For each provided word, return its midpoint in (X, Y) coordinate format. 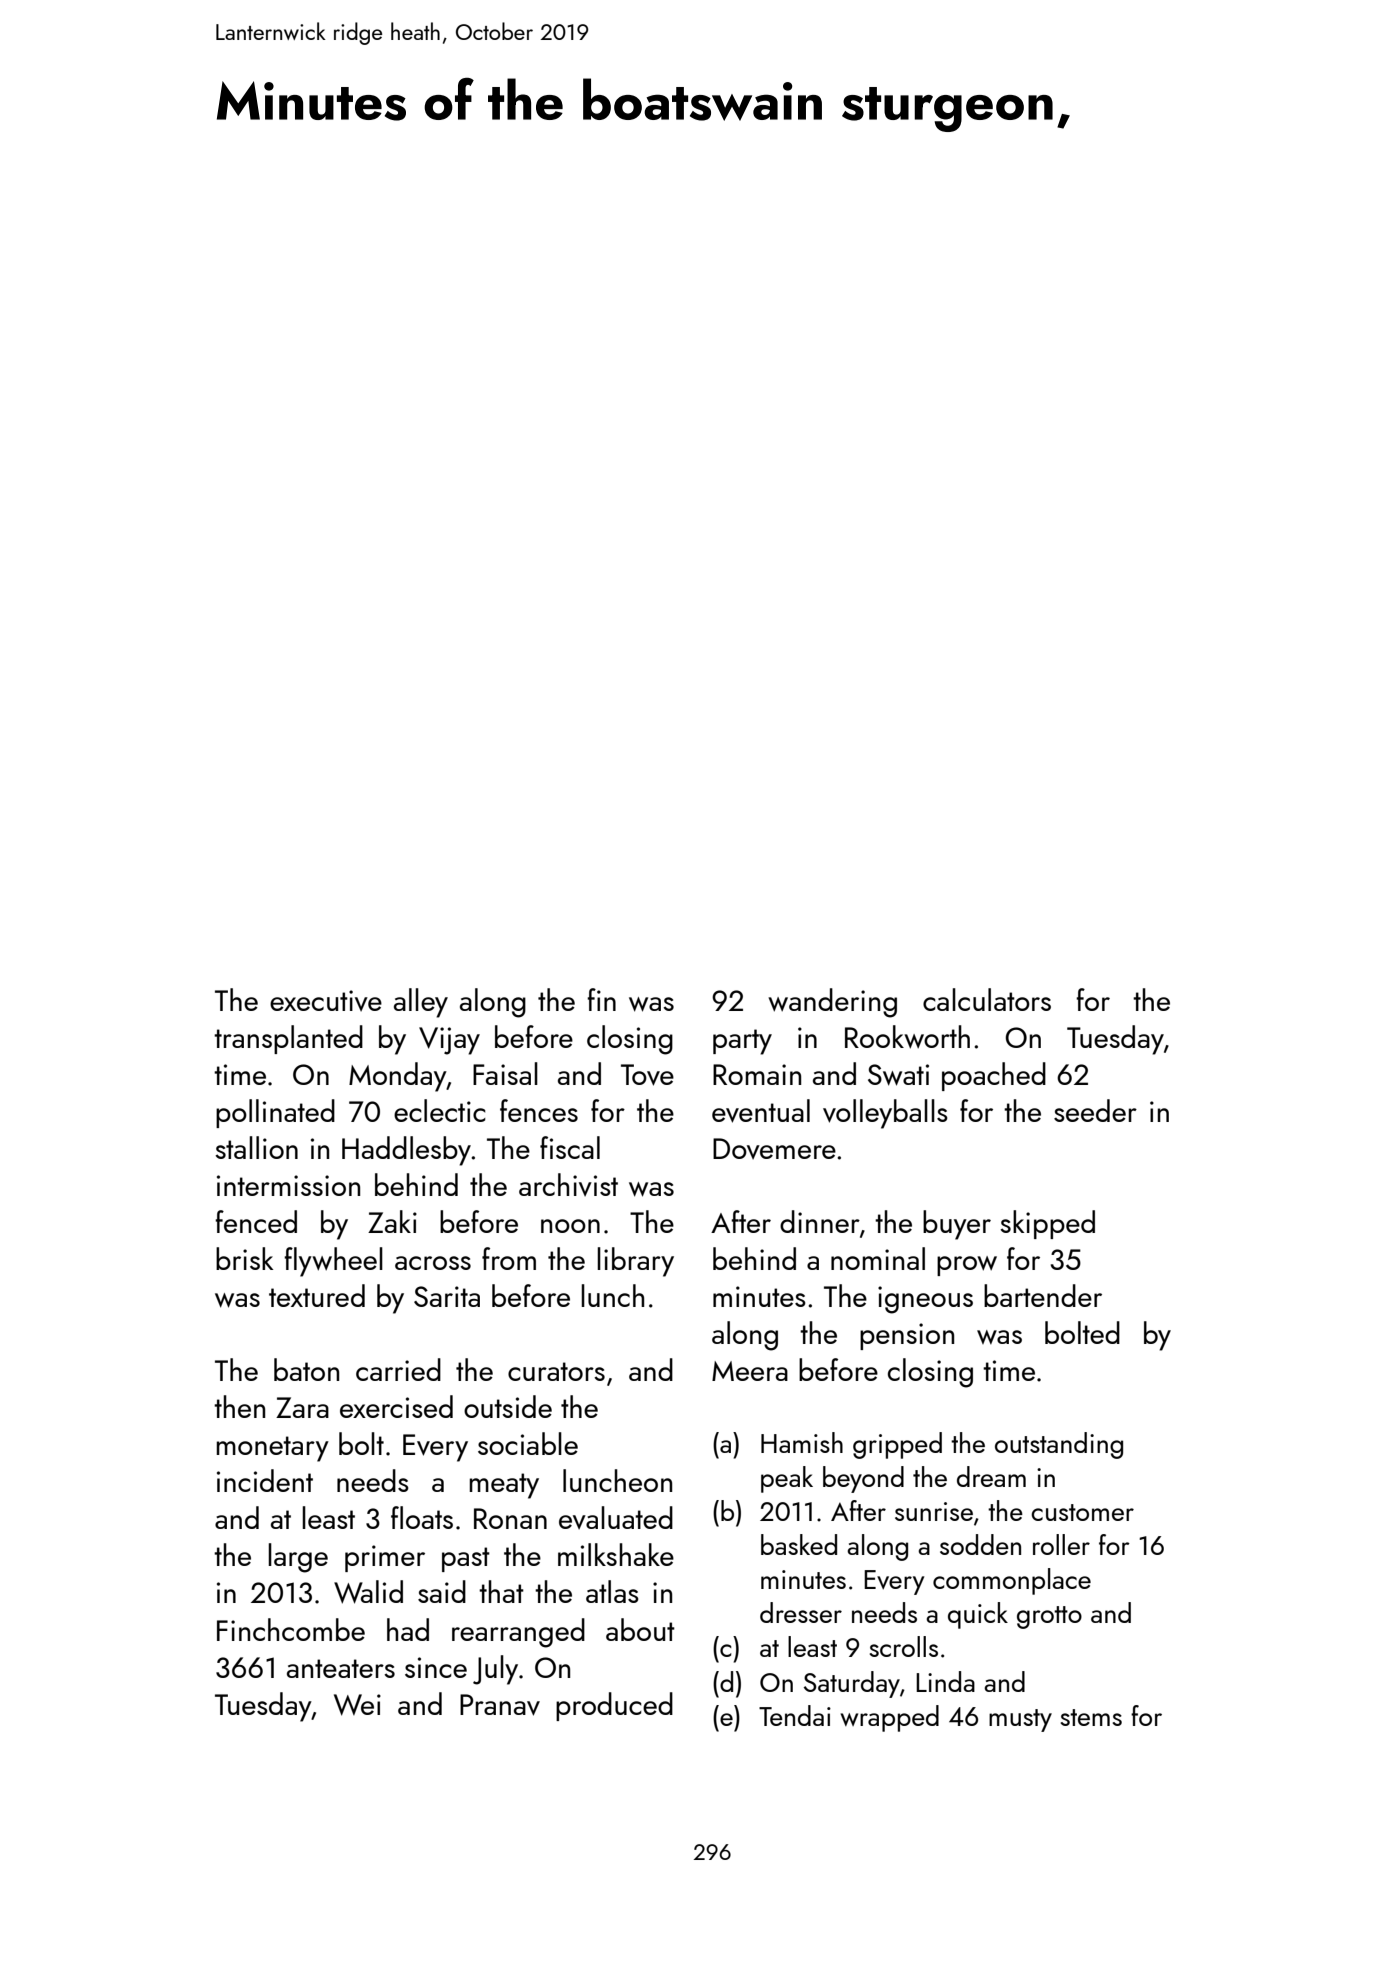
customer (1082, 1512)
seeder (1095, 1110)
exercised (396, 1406)
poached (994, 1076)
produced (614, 1706)
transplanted (288, 1039)
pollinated (275, 1113)
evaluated (616, 1517)
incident (265, 1480)
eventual (761, 1111)
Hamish (802, 1442)
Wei (357, 1705)
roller (1061, 1544)
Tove (647, 1075)
